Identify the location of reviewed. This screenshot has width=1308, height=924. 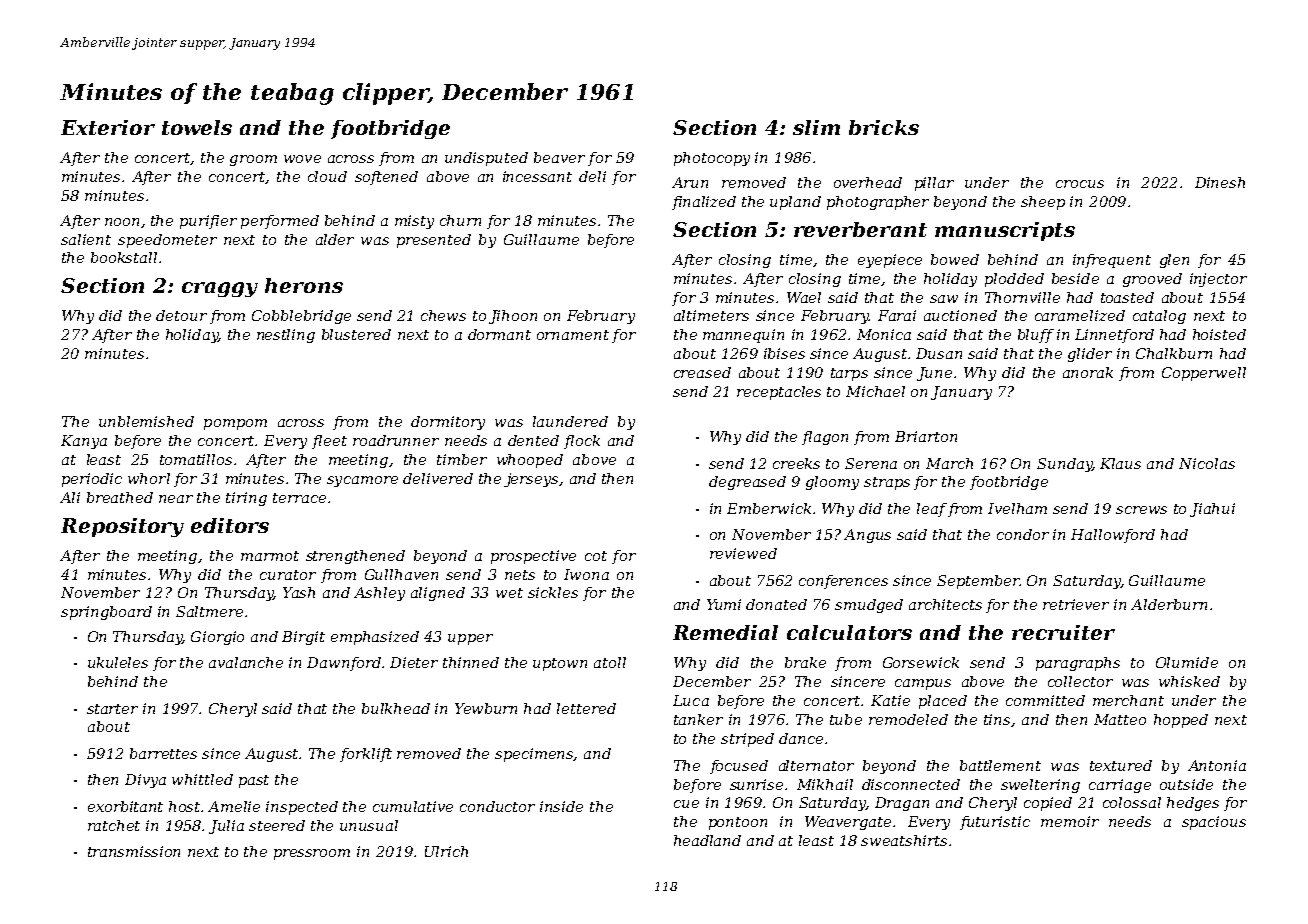
(743, 553).
